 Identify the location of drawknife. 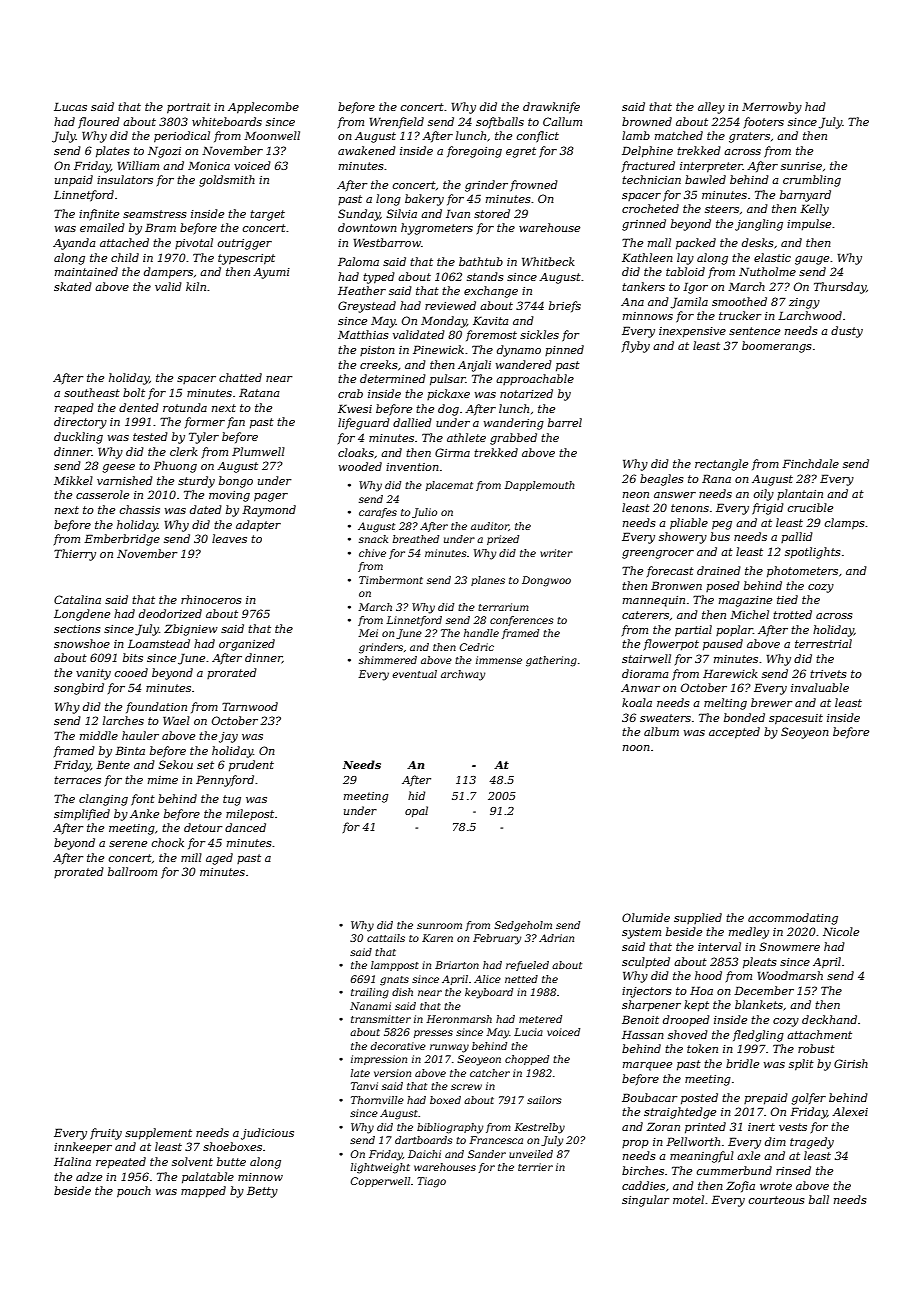
(551, 108).
